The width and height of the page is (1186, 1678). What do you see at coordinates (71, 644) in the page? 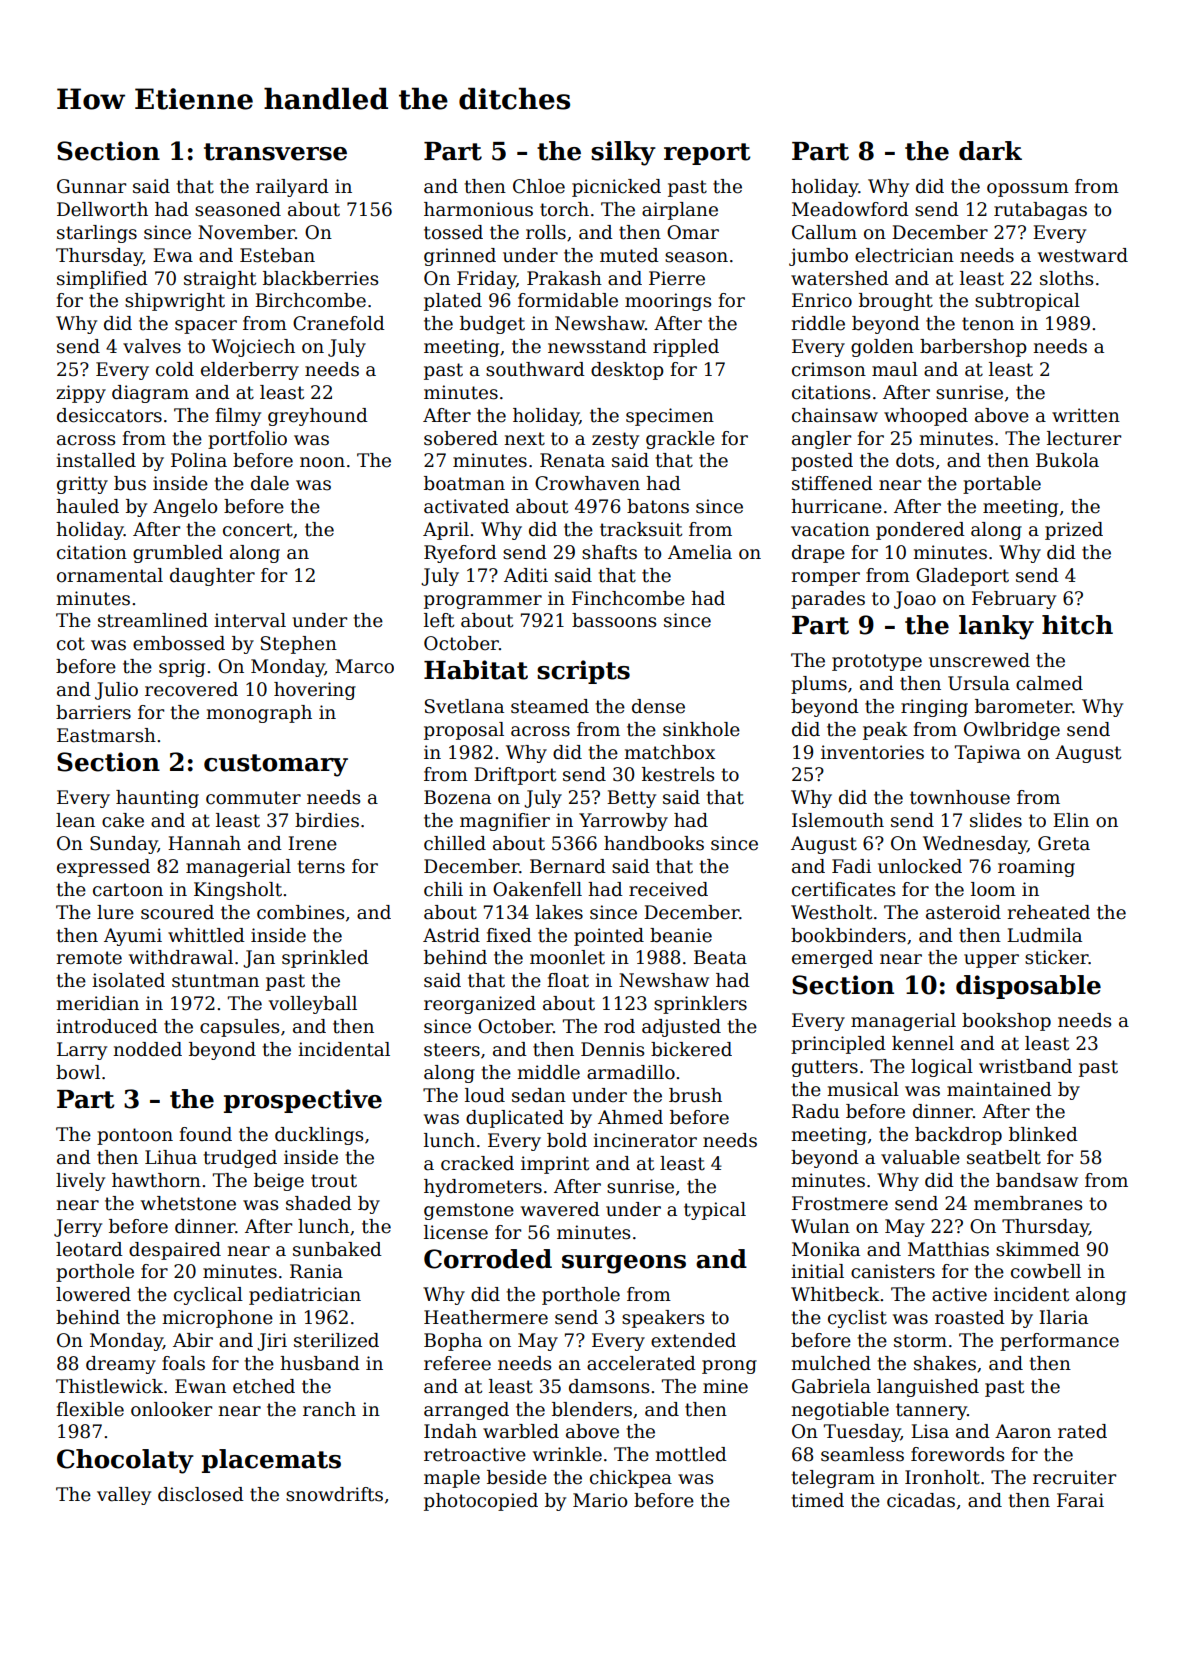
I see `cot` at bounding box center [71, 644].
